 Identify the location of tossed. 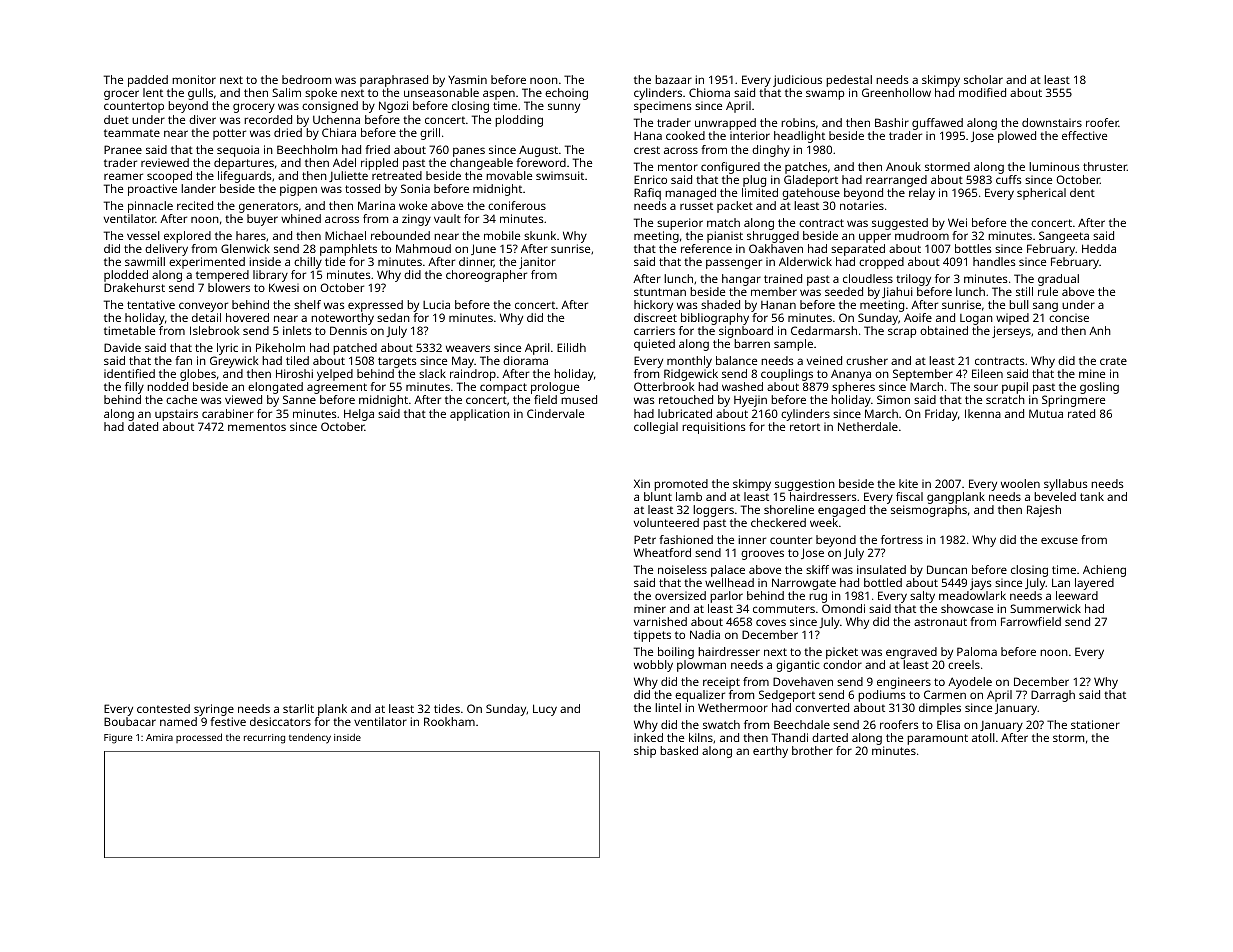
(362, 188).
